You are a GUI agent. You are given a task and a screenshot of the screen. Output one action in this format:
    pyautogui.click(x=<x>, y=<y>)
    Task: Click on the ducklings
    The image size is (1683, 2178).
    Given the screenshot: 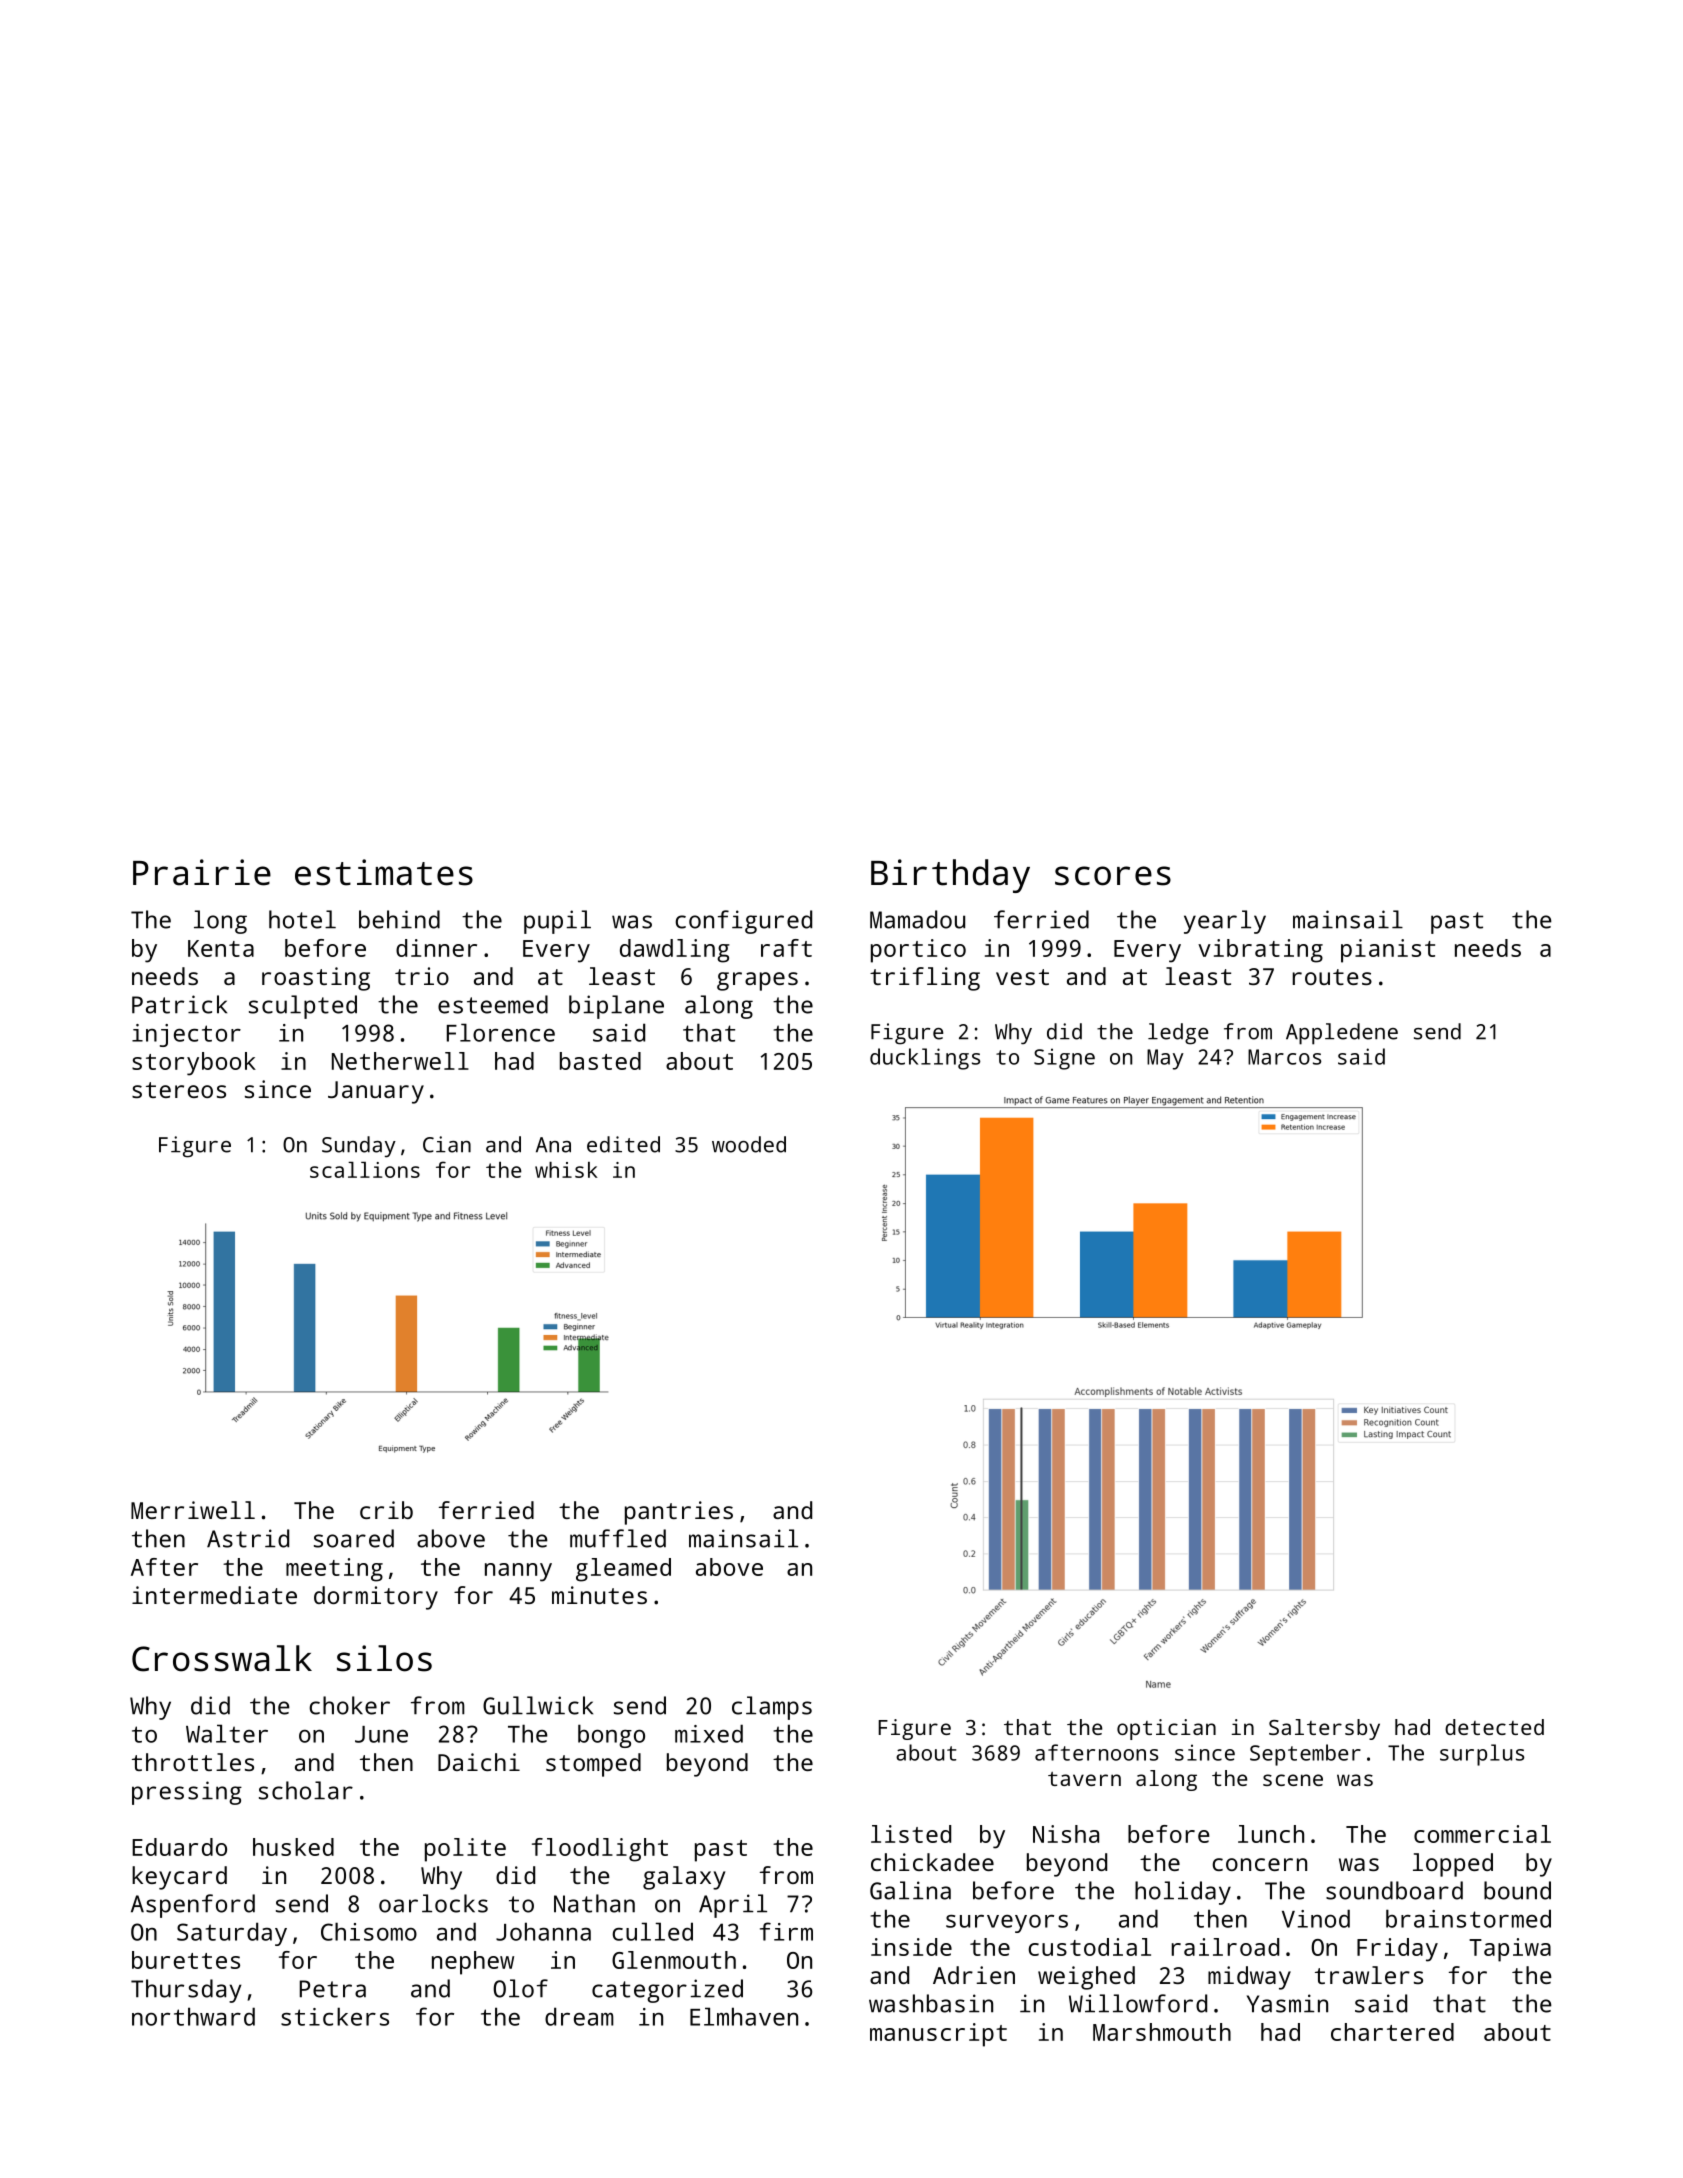 What is the action you would take?
    pyautogui.click(x=925, y=1059)
